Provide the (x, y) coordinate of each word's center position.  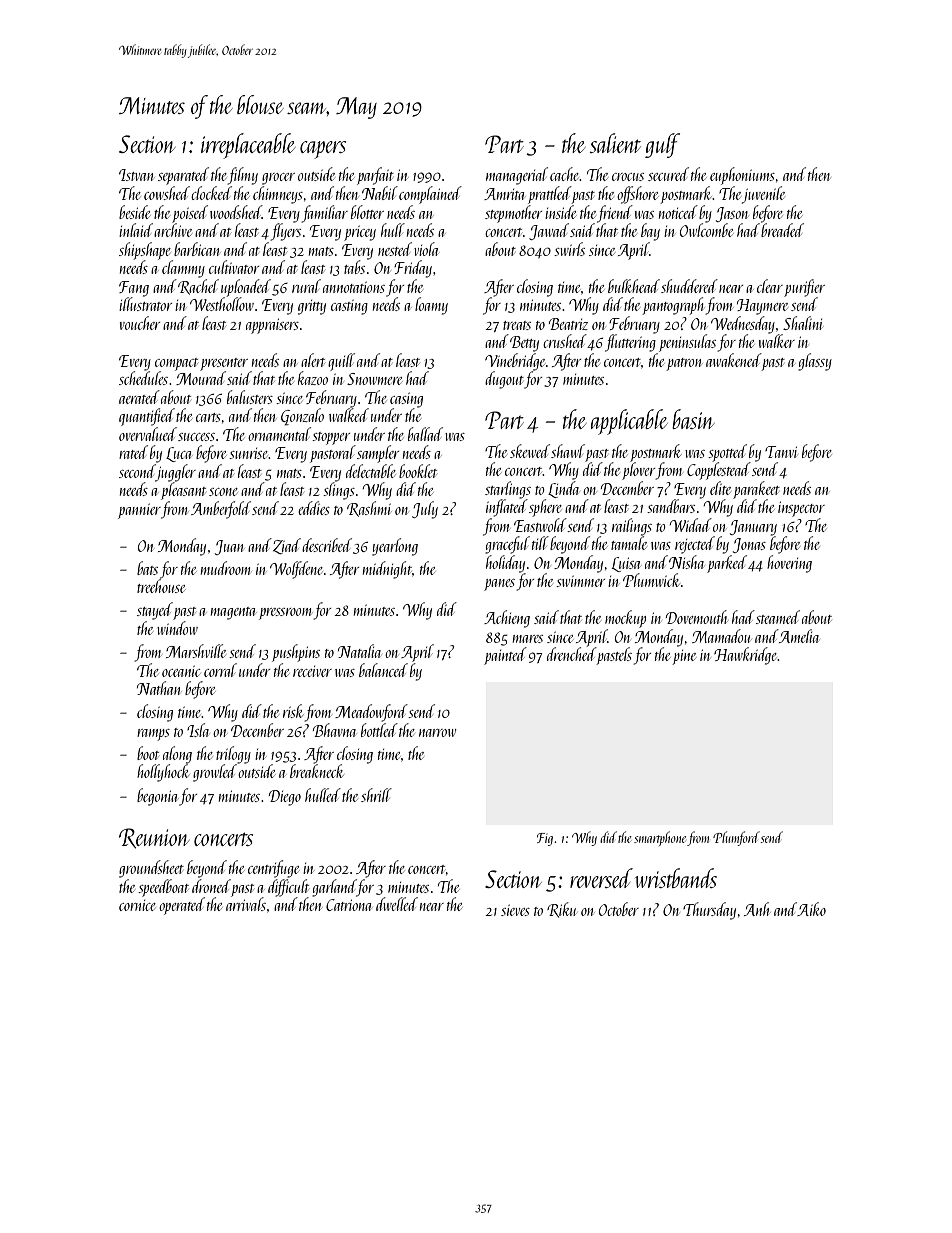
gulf (662, 145)
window (177, 628)
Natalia (359, 651)
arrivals (246, 904)
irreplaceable (248, 146)
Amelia (799, 636)
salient (615, 143)
